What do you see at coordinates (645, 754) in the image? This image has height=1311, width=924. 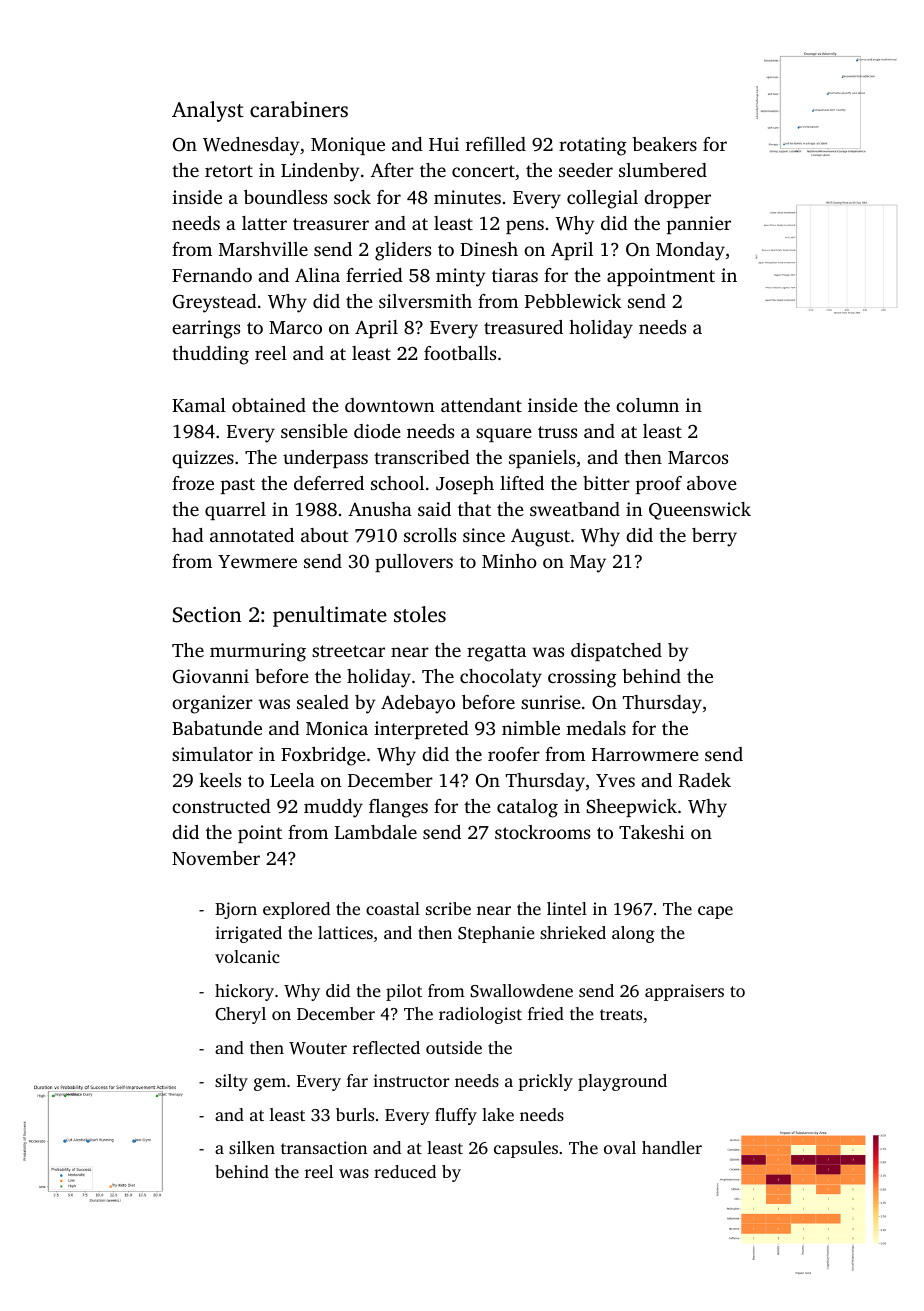 I see `Harrowmere` at bounding box center [645, 754].
